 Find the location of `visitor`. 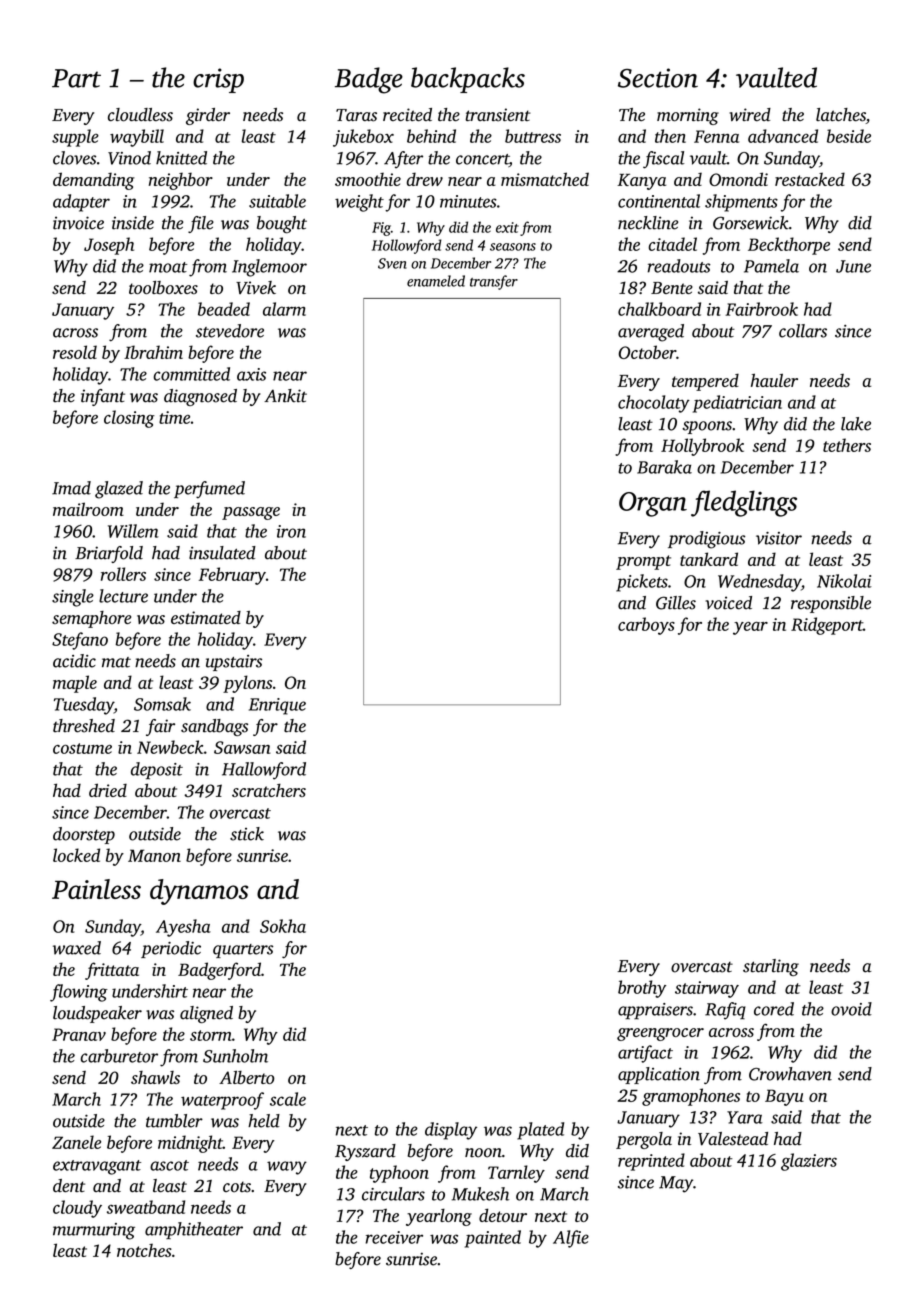

visitor is located at coordinates (779, 538).
